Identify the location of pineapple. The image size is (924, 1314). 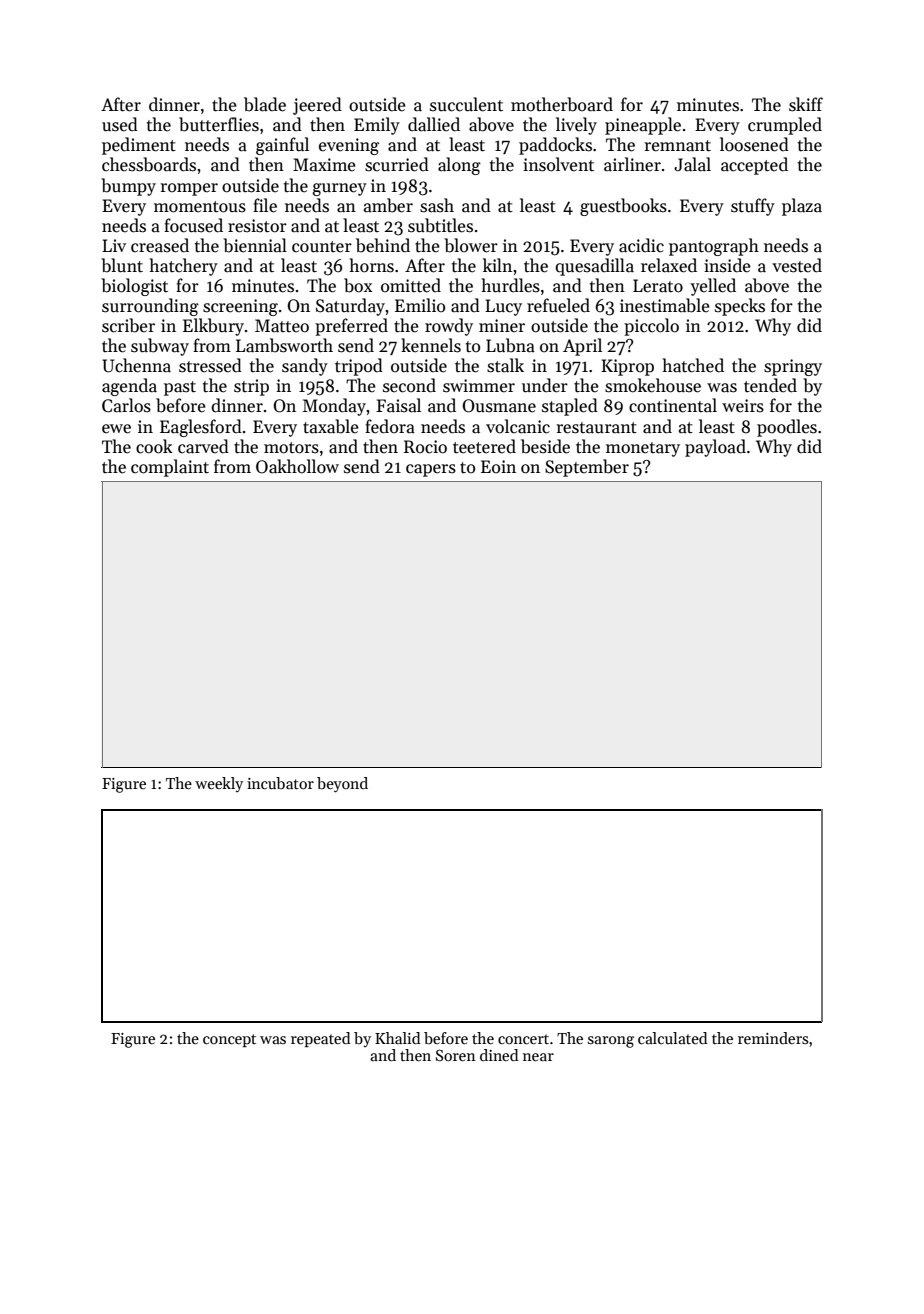
(643, 126).
